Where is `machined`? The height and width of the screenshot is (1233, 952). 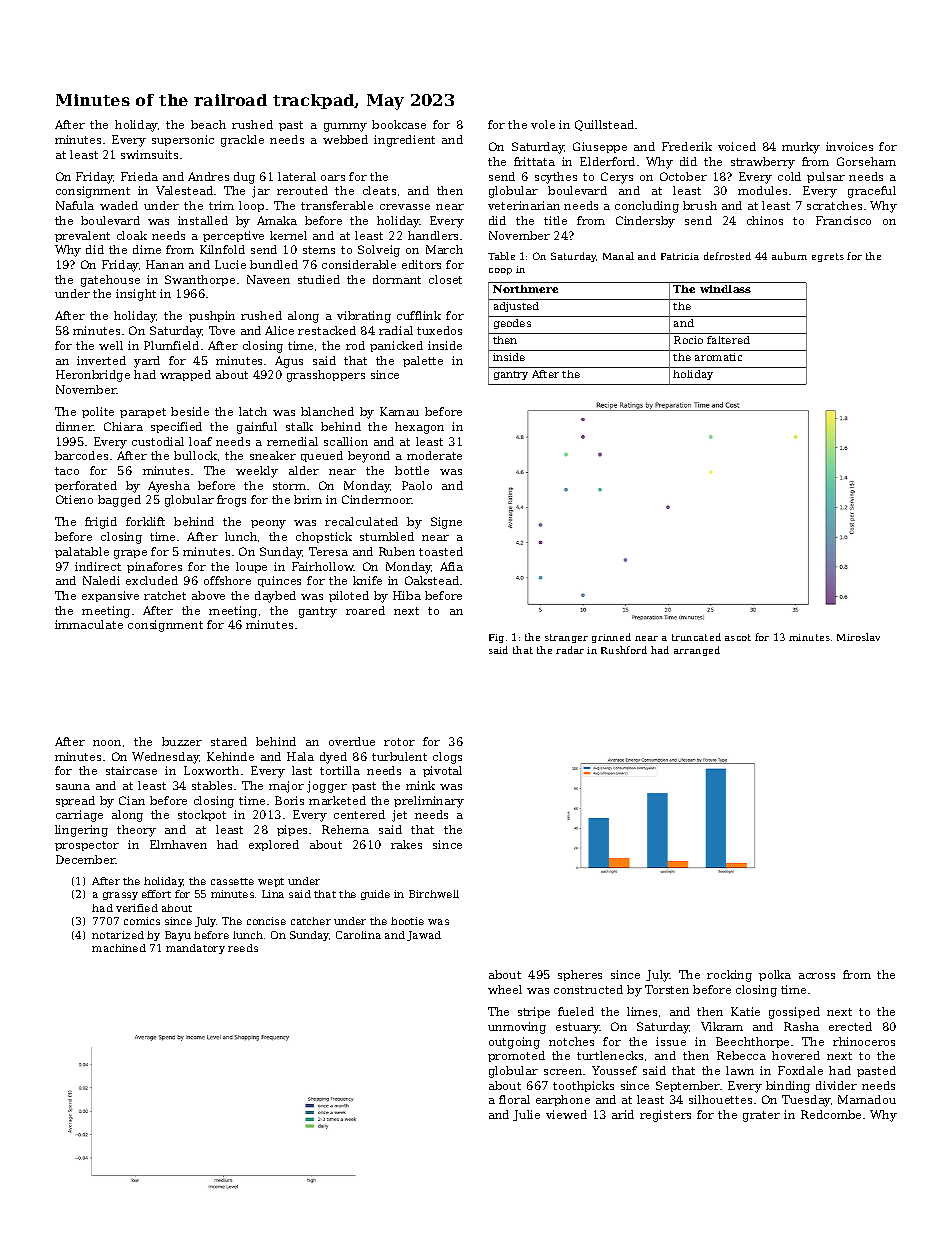 machined is located at coordinates (119, 948).
